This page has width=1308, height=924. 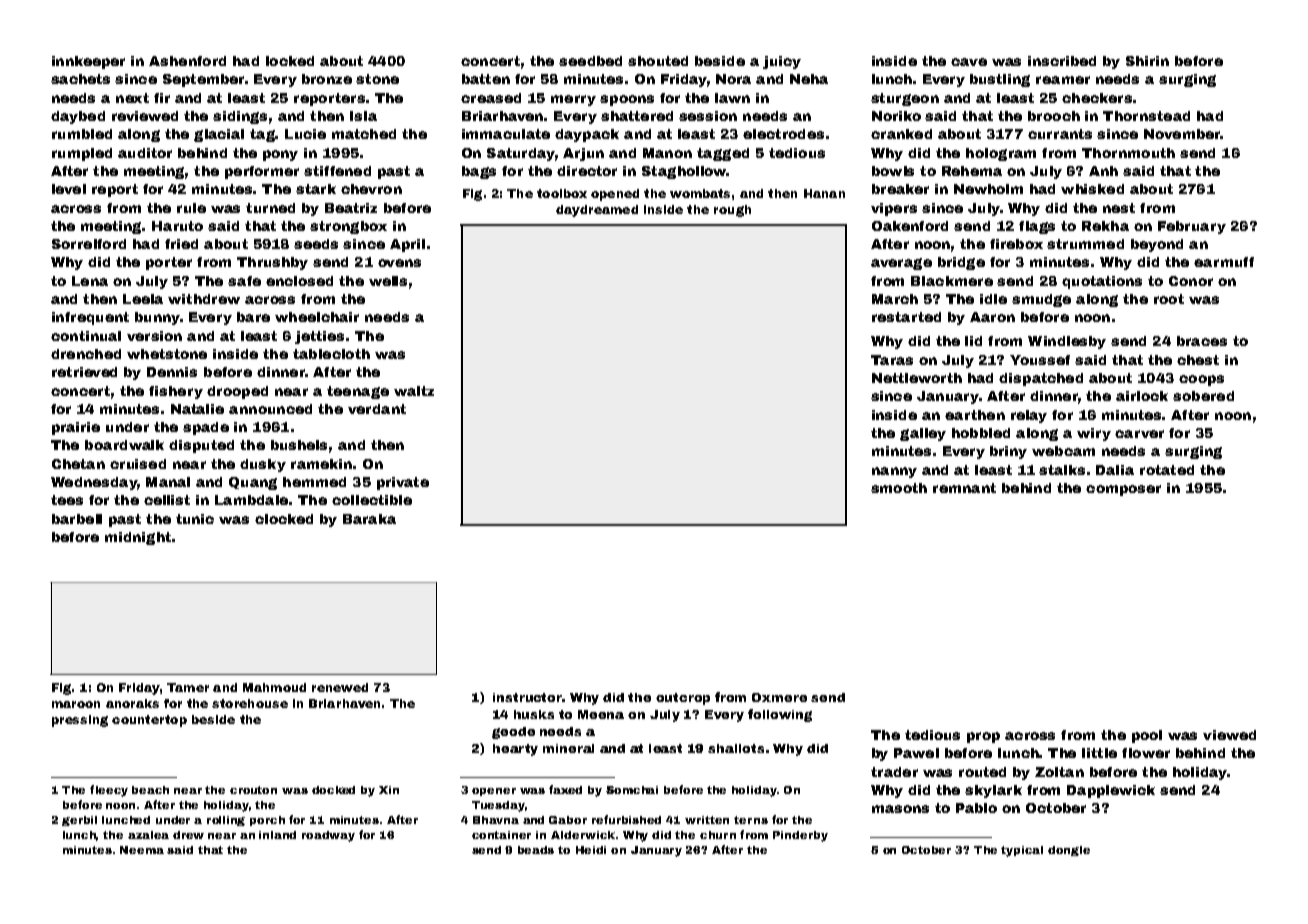 I want to click on waltz, so click(x=414, y=391).
